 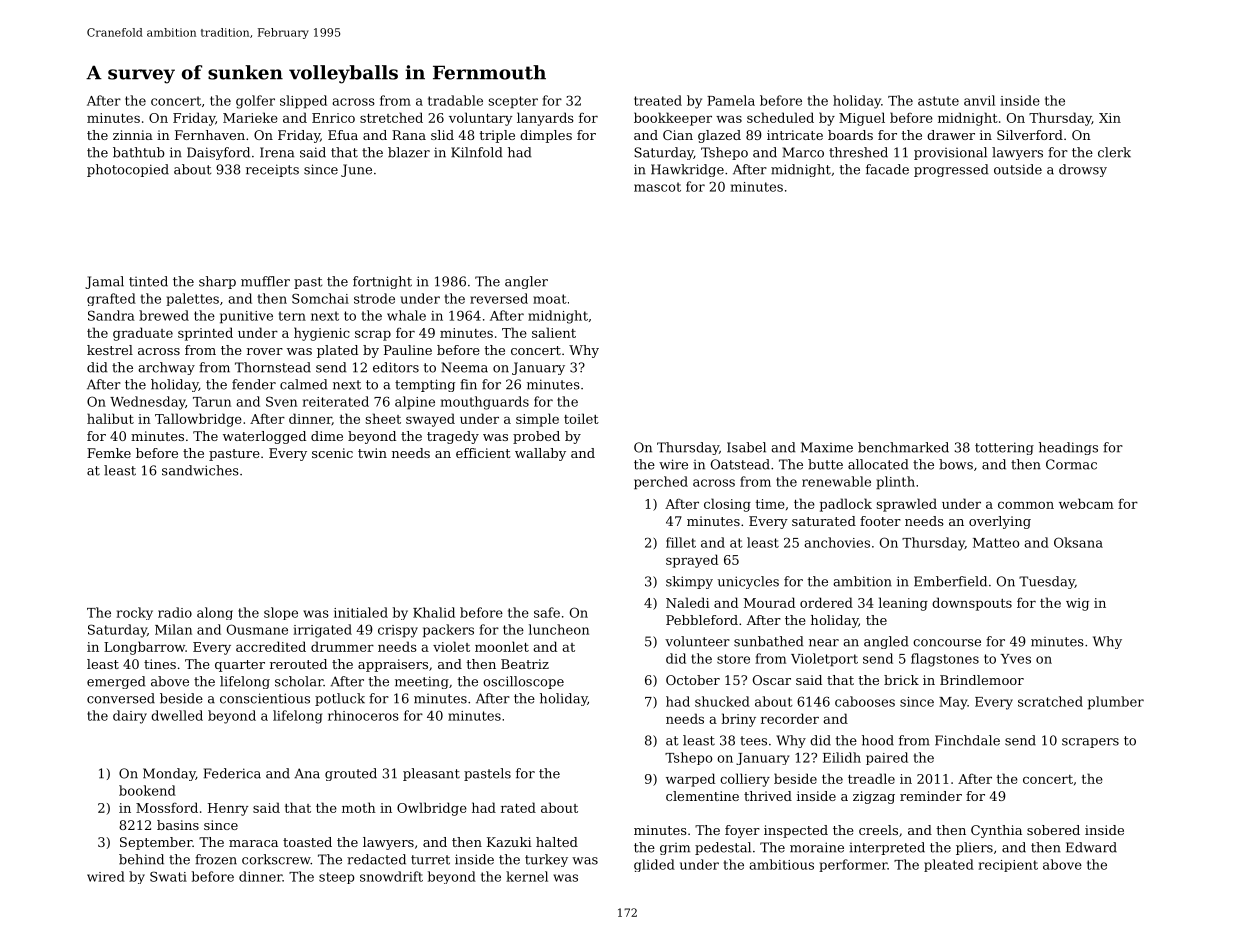 I want to click on Kilnfold, so click(x=477, y=152).
